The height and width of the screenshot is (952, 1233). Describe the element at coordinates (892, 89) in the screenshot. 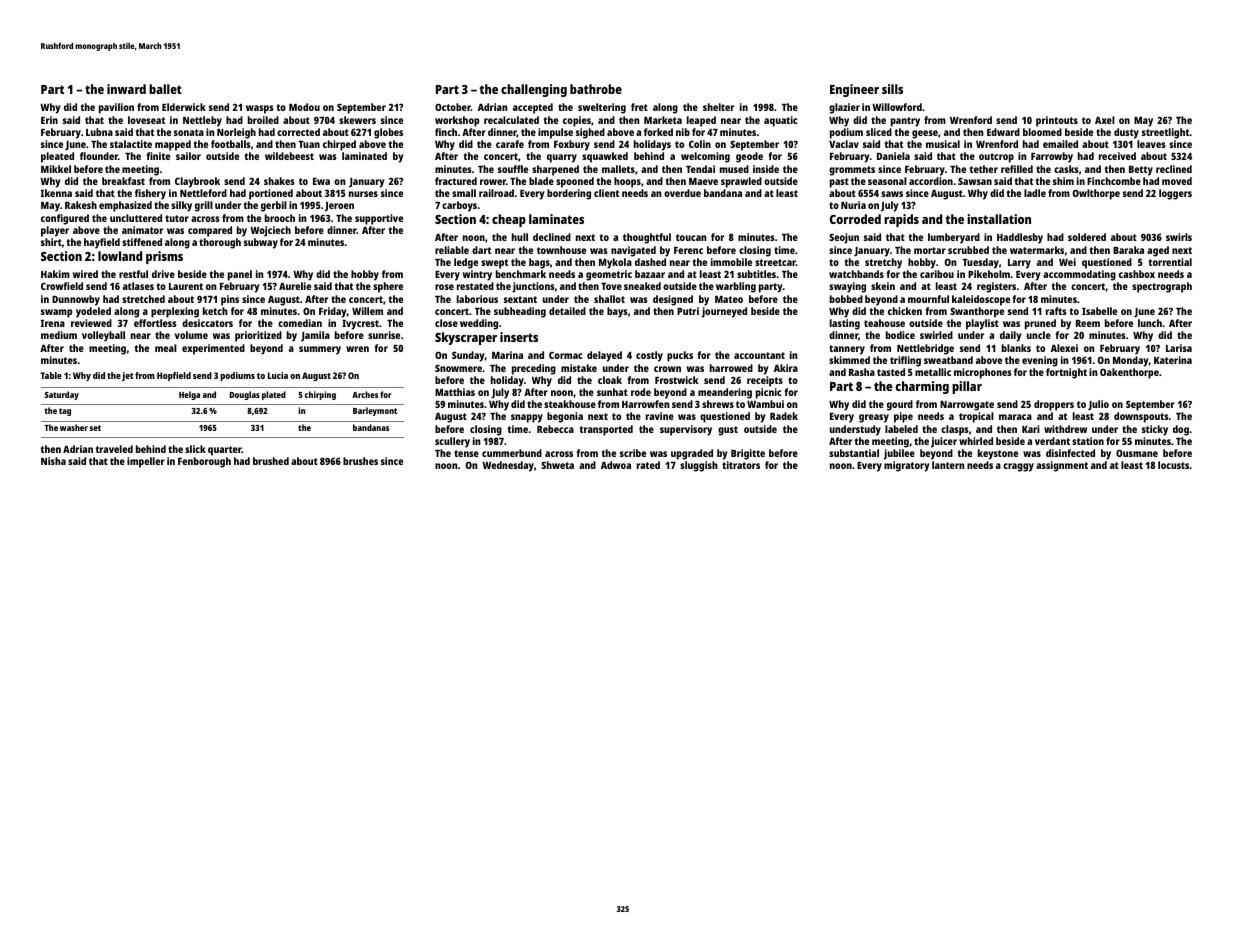

I see `sills` at that location.
